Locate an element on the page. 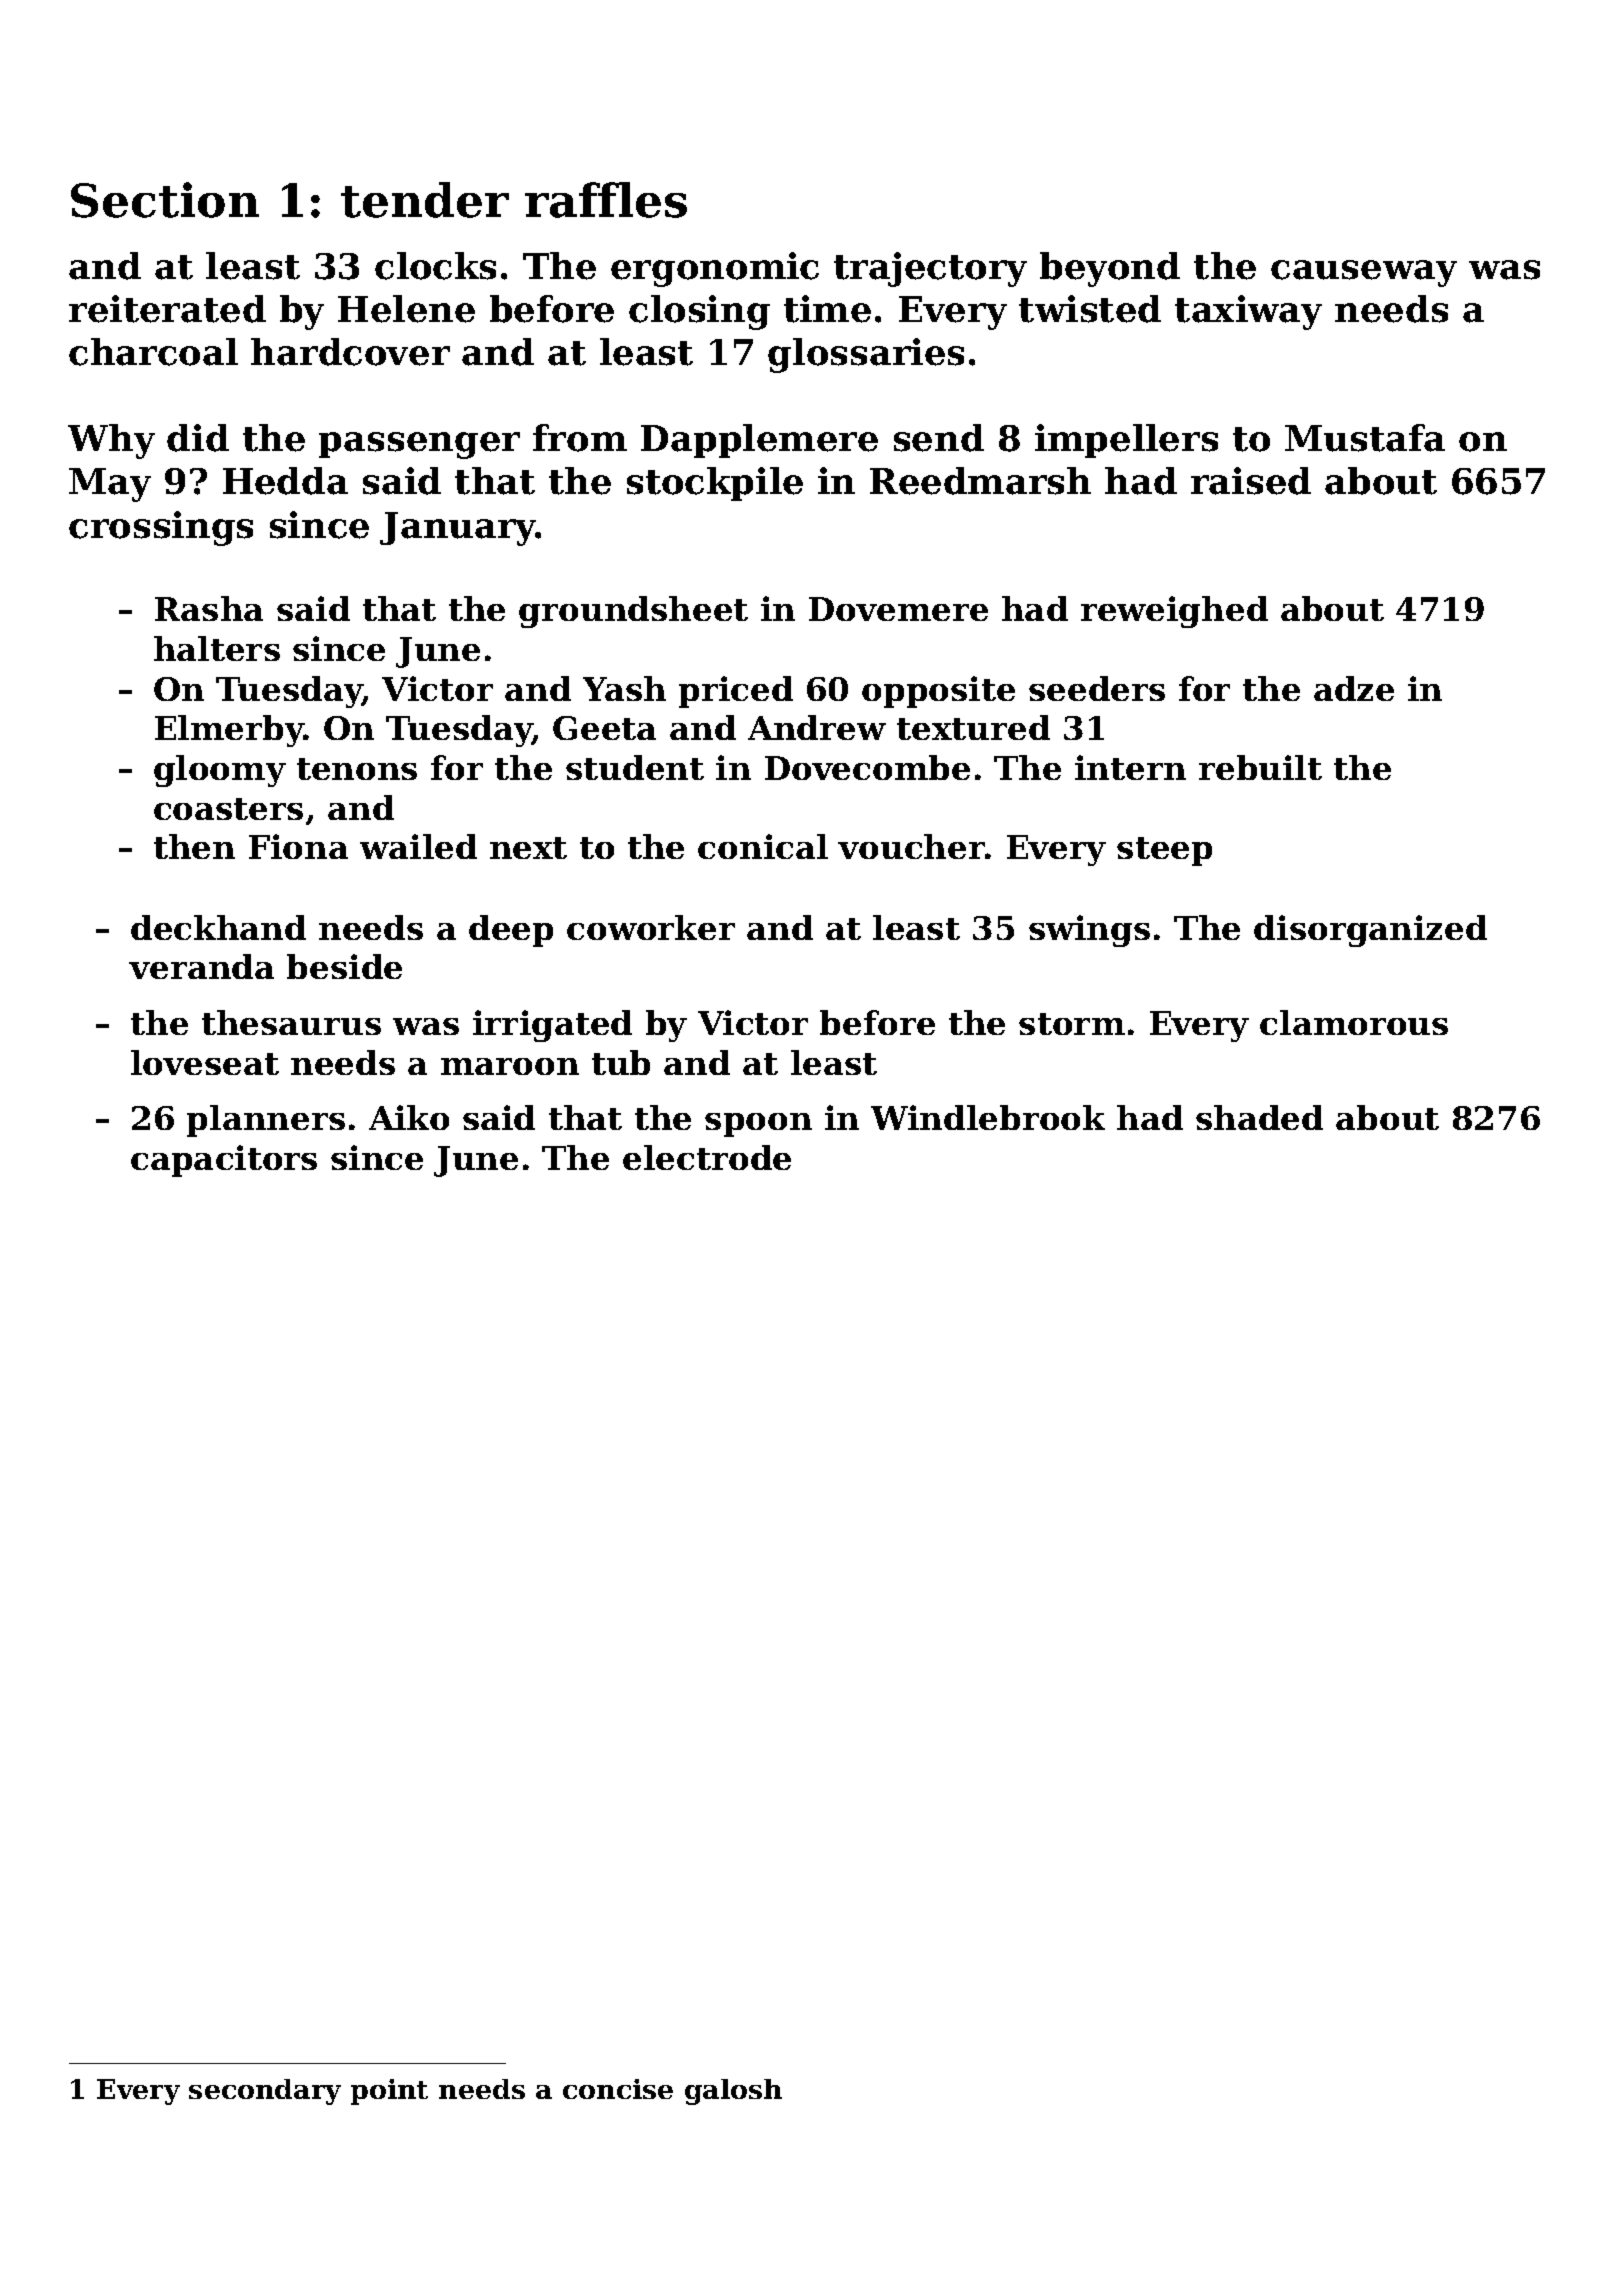 The height and width of the page is (2292, 1620). adze is located at coordinates (1354, 688).
